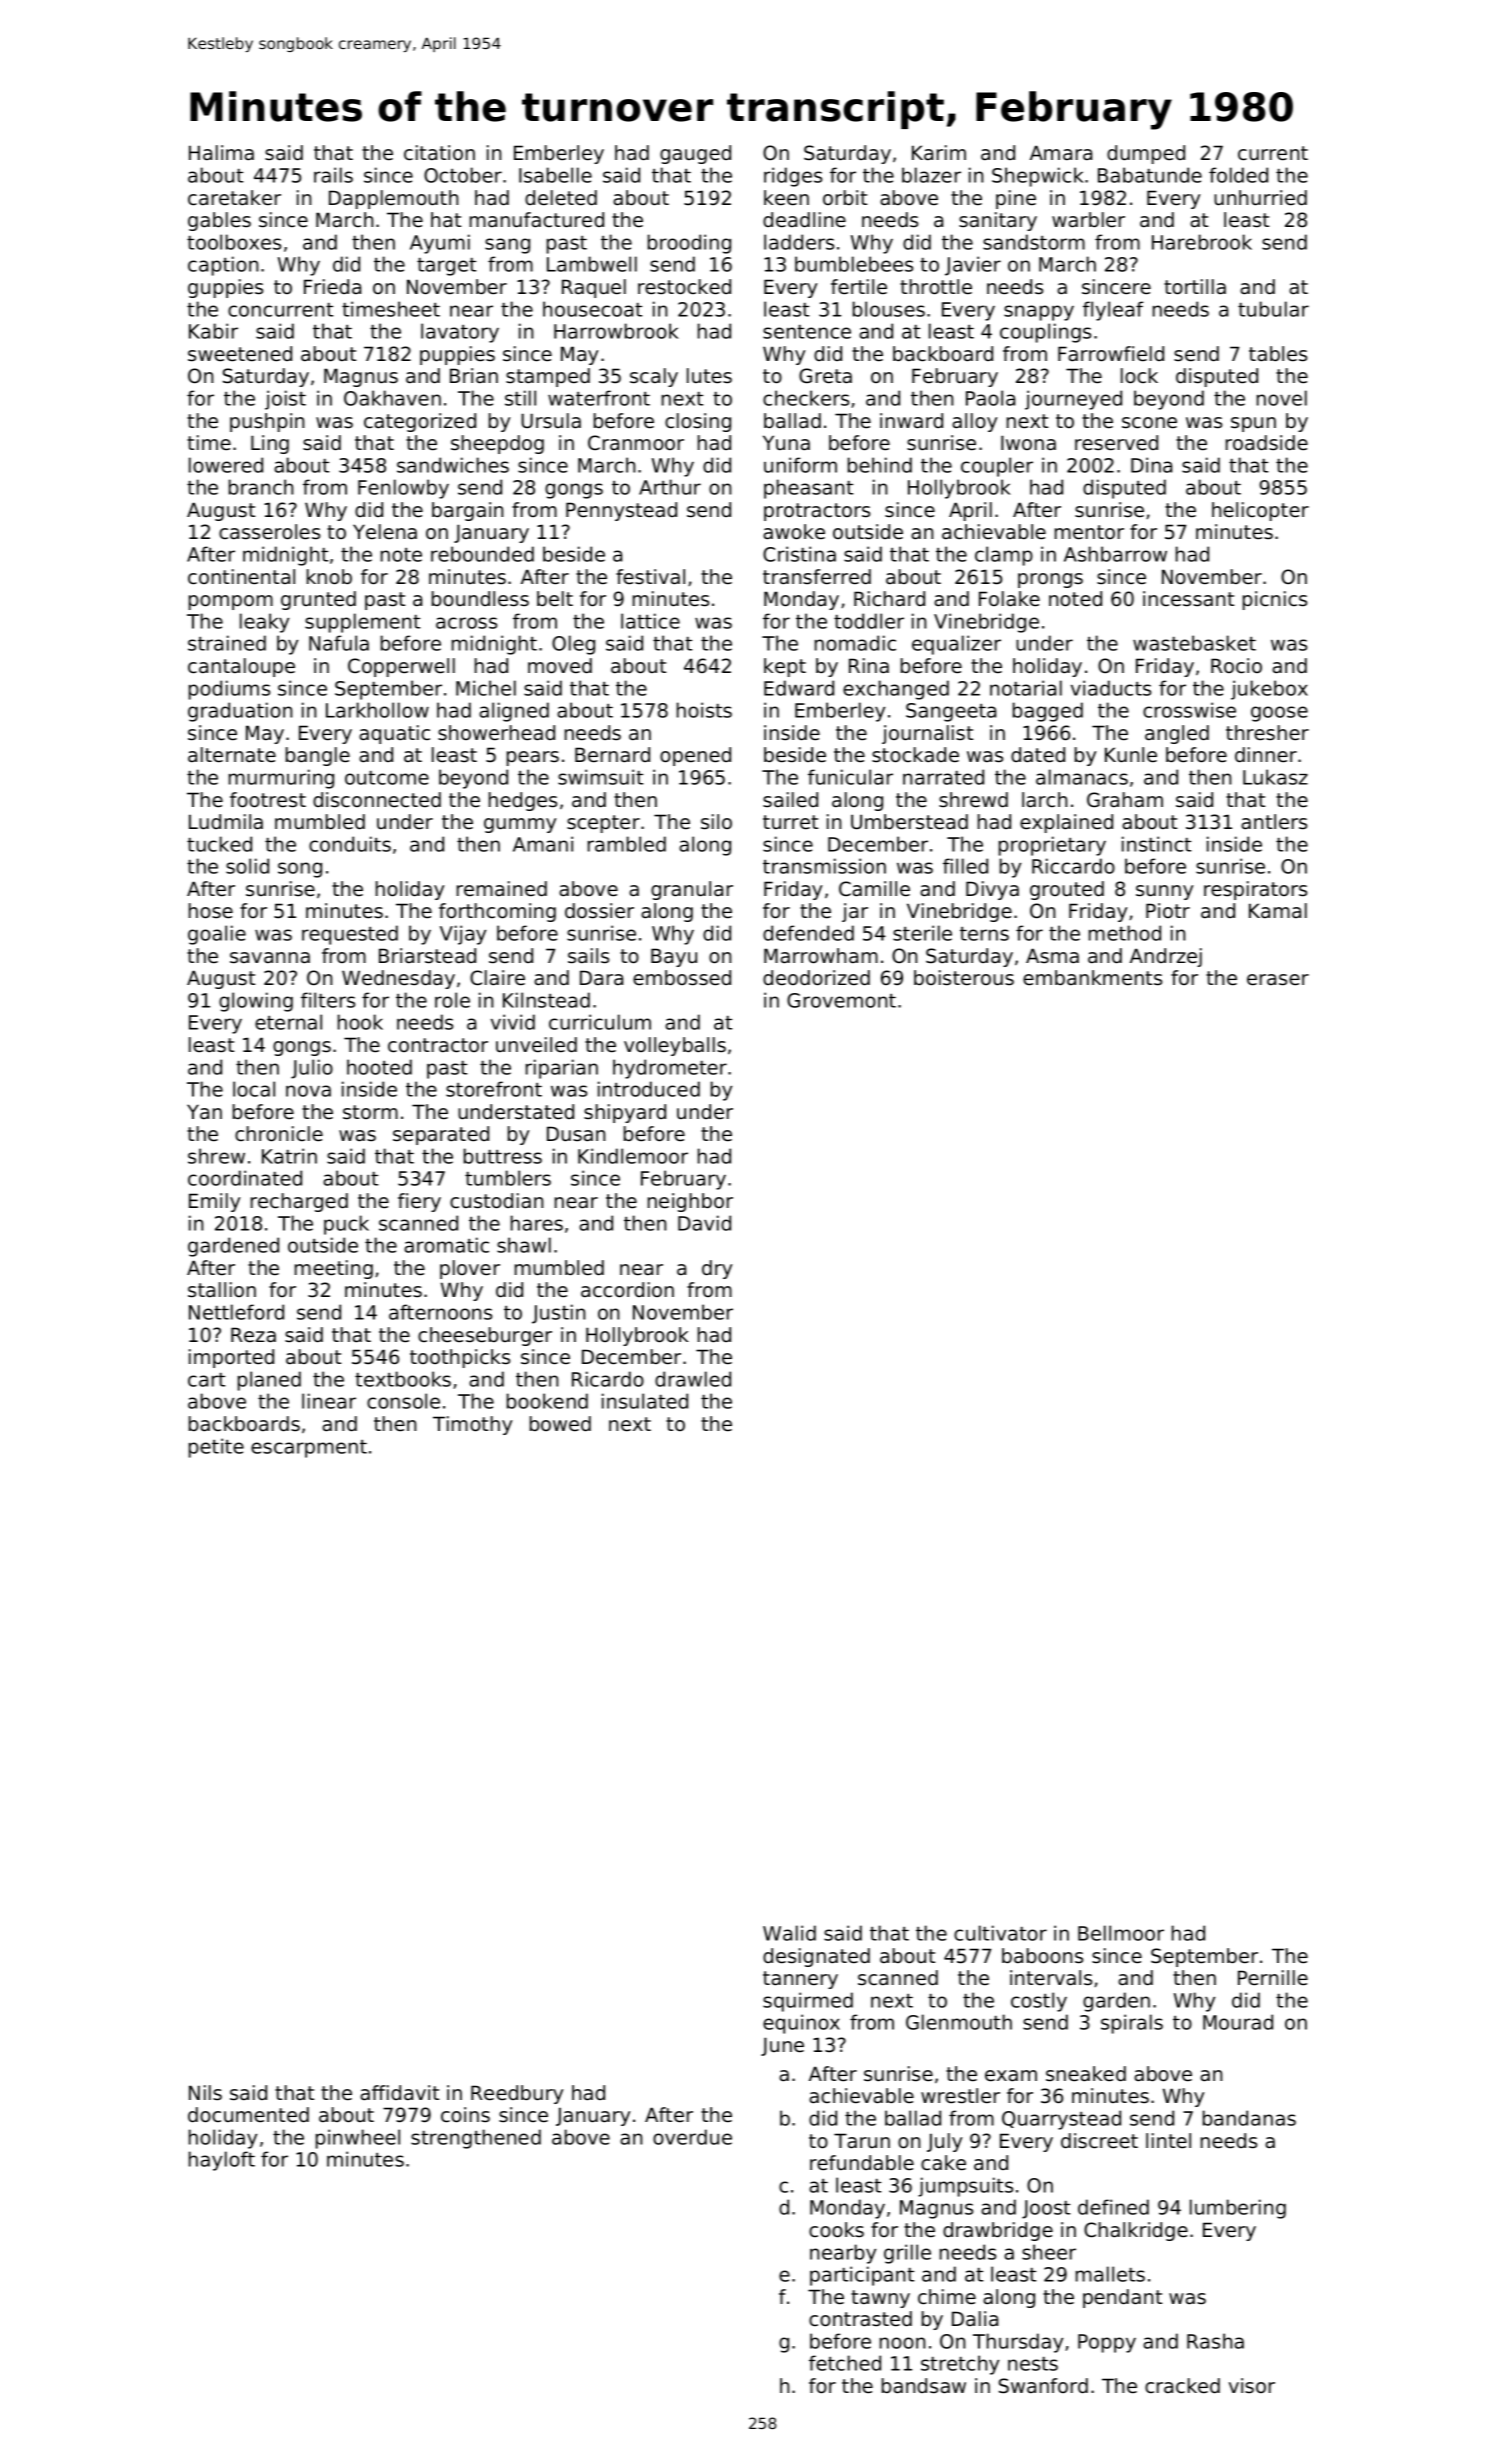 This page has width=1496, height=2464. Describe the element at coordinates (222, 2161) in the page. I see `hayloft` at that location.
